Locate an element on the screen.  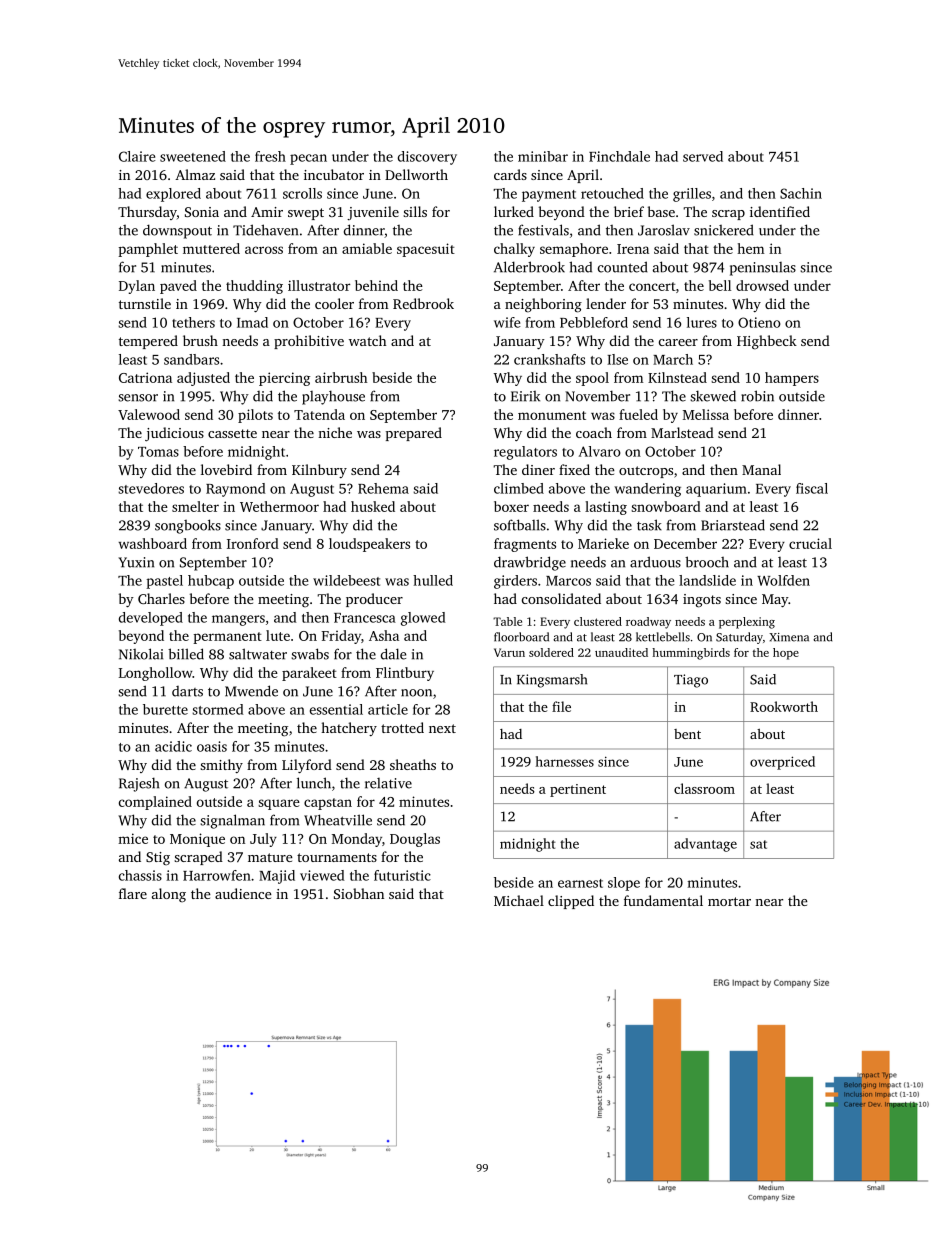
lures is located at coordinates (702, 322).
